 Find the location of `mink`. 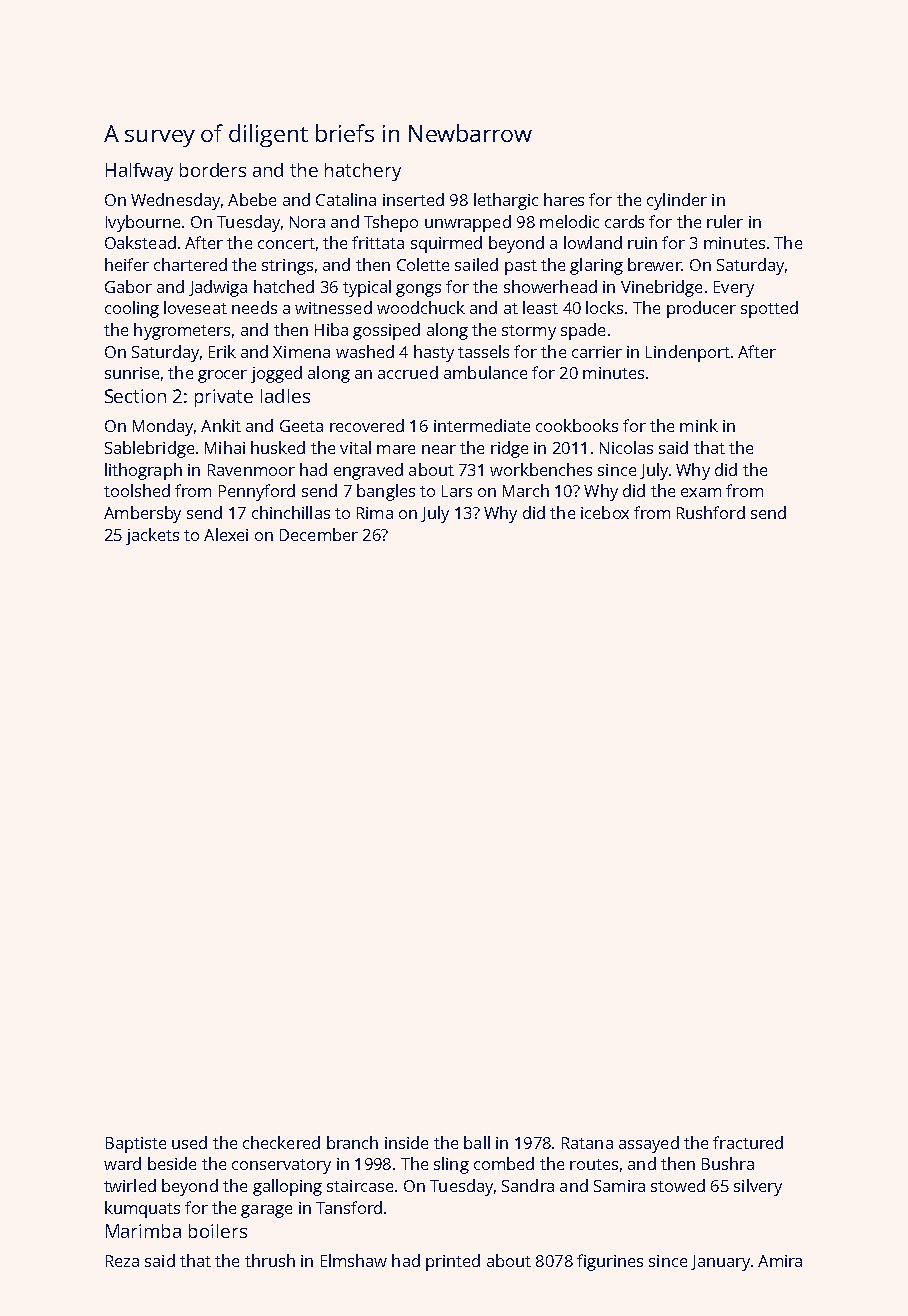

mink is located at coordinates (699, 425).
